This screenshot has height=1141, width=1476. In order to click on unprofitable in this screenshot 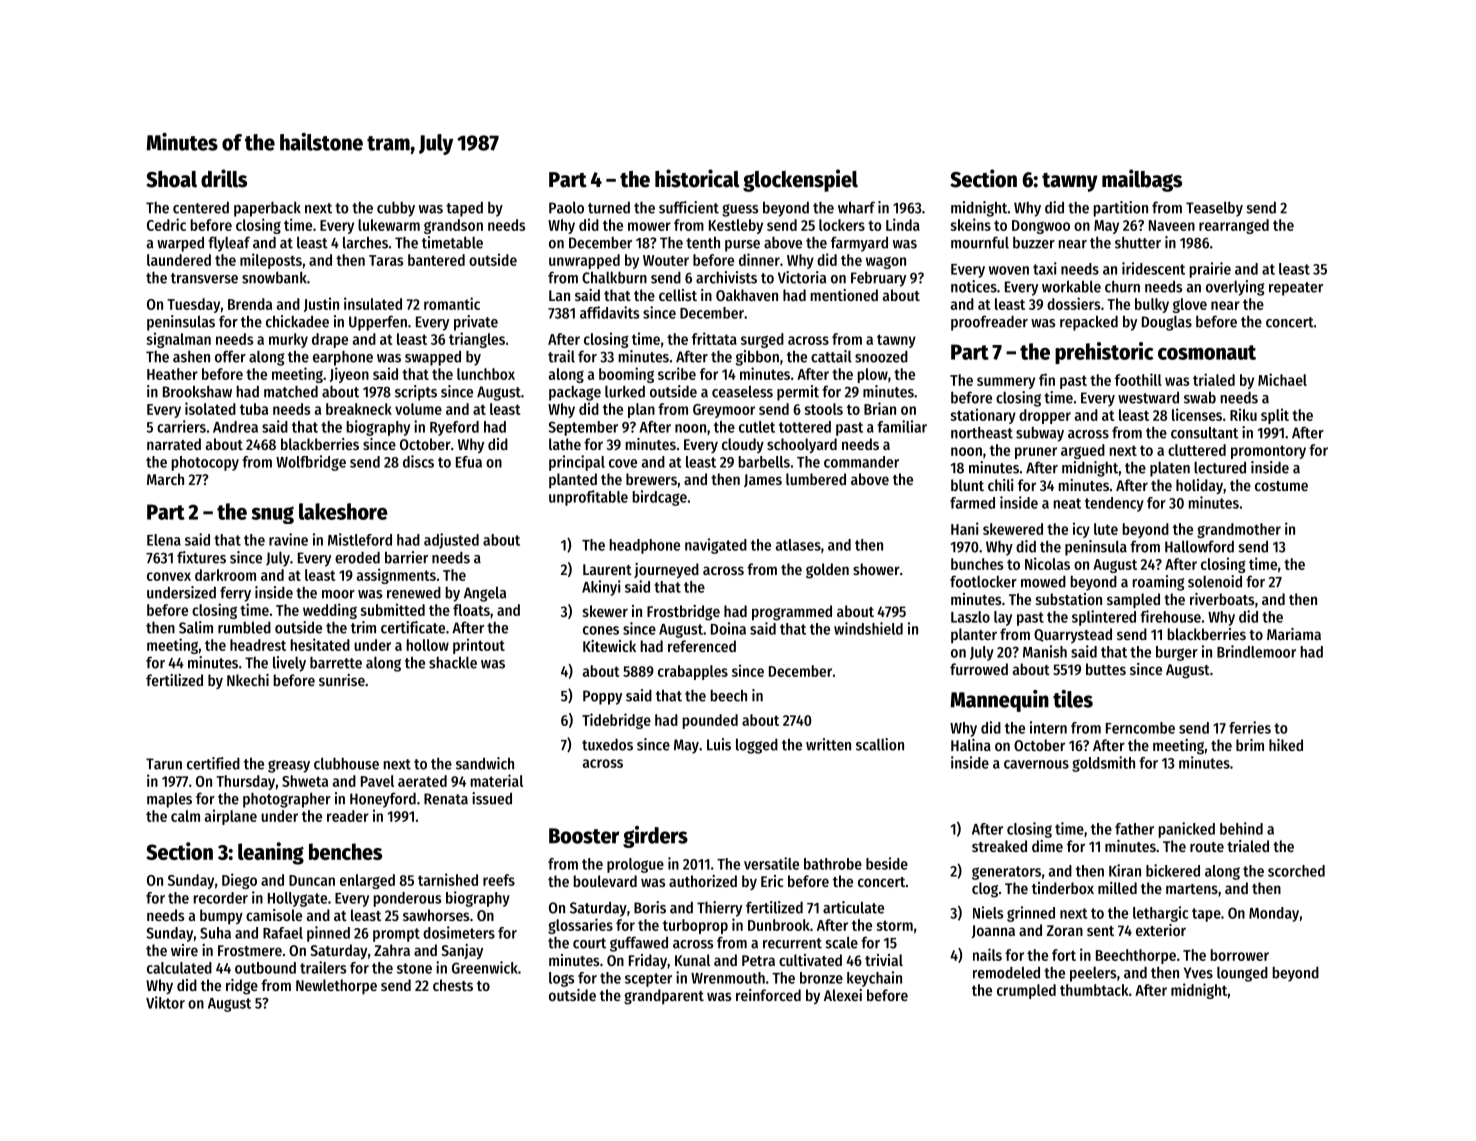, I will do `click(588, 498)`.
